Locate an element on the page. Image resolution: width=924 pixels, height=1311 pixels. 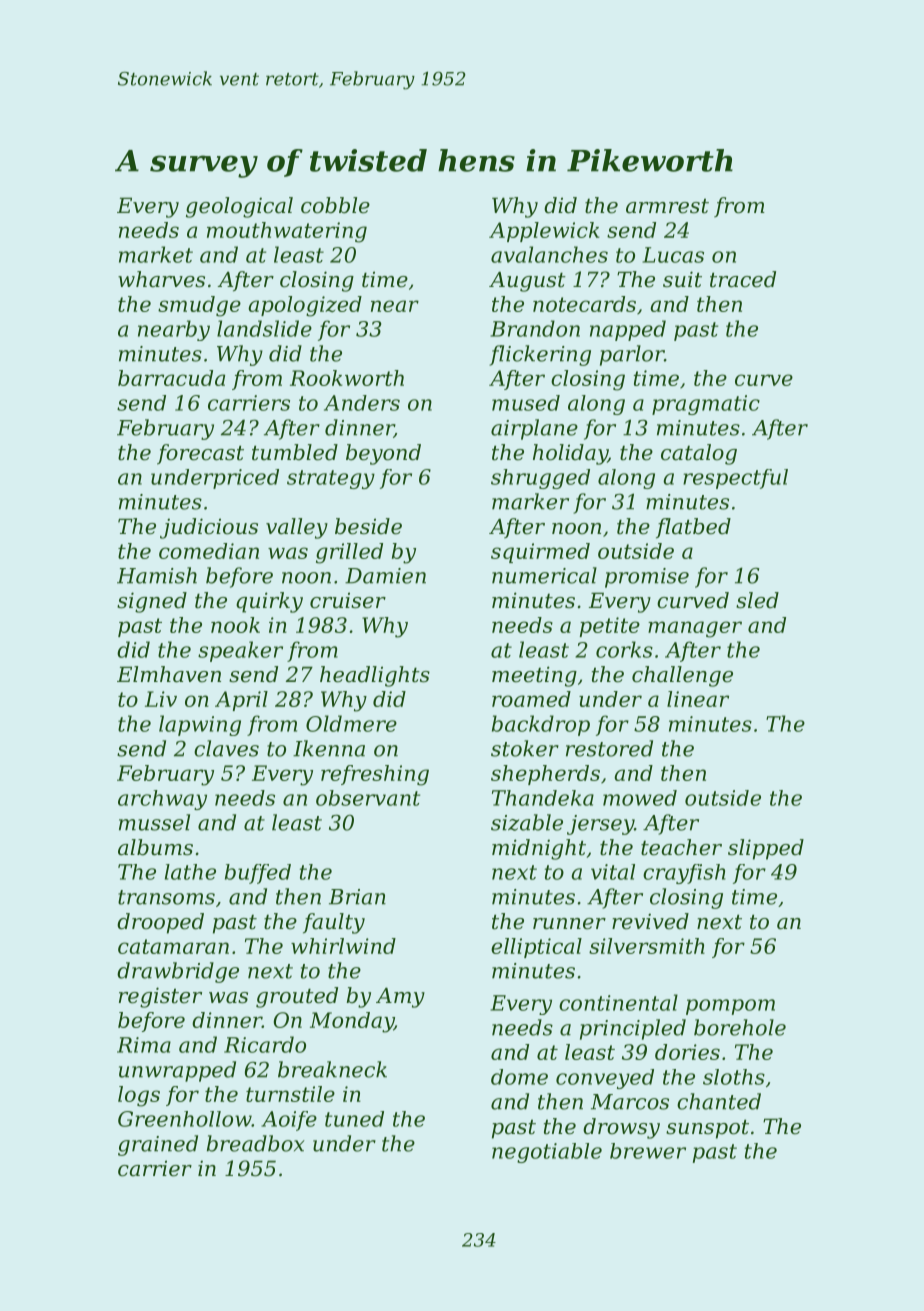
negotiable is located at coordinates (547, 1153).
